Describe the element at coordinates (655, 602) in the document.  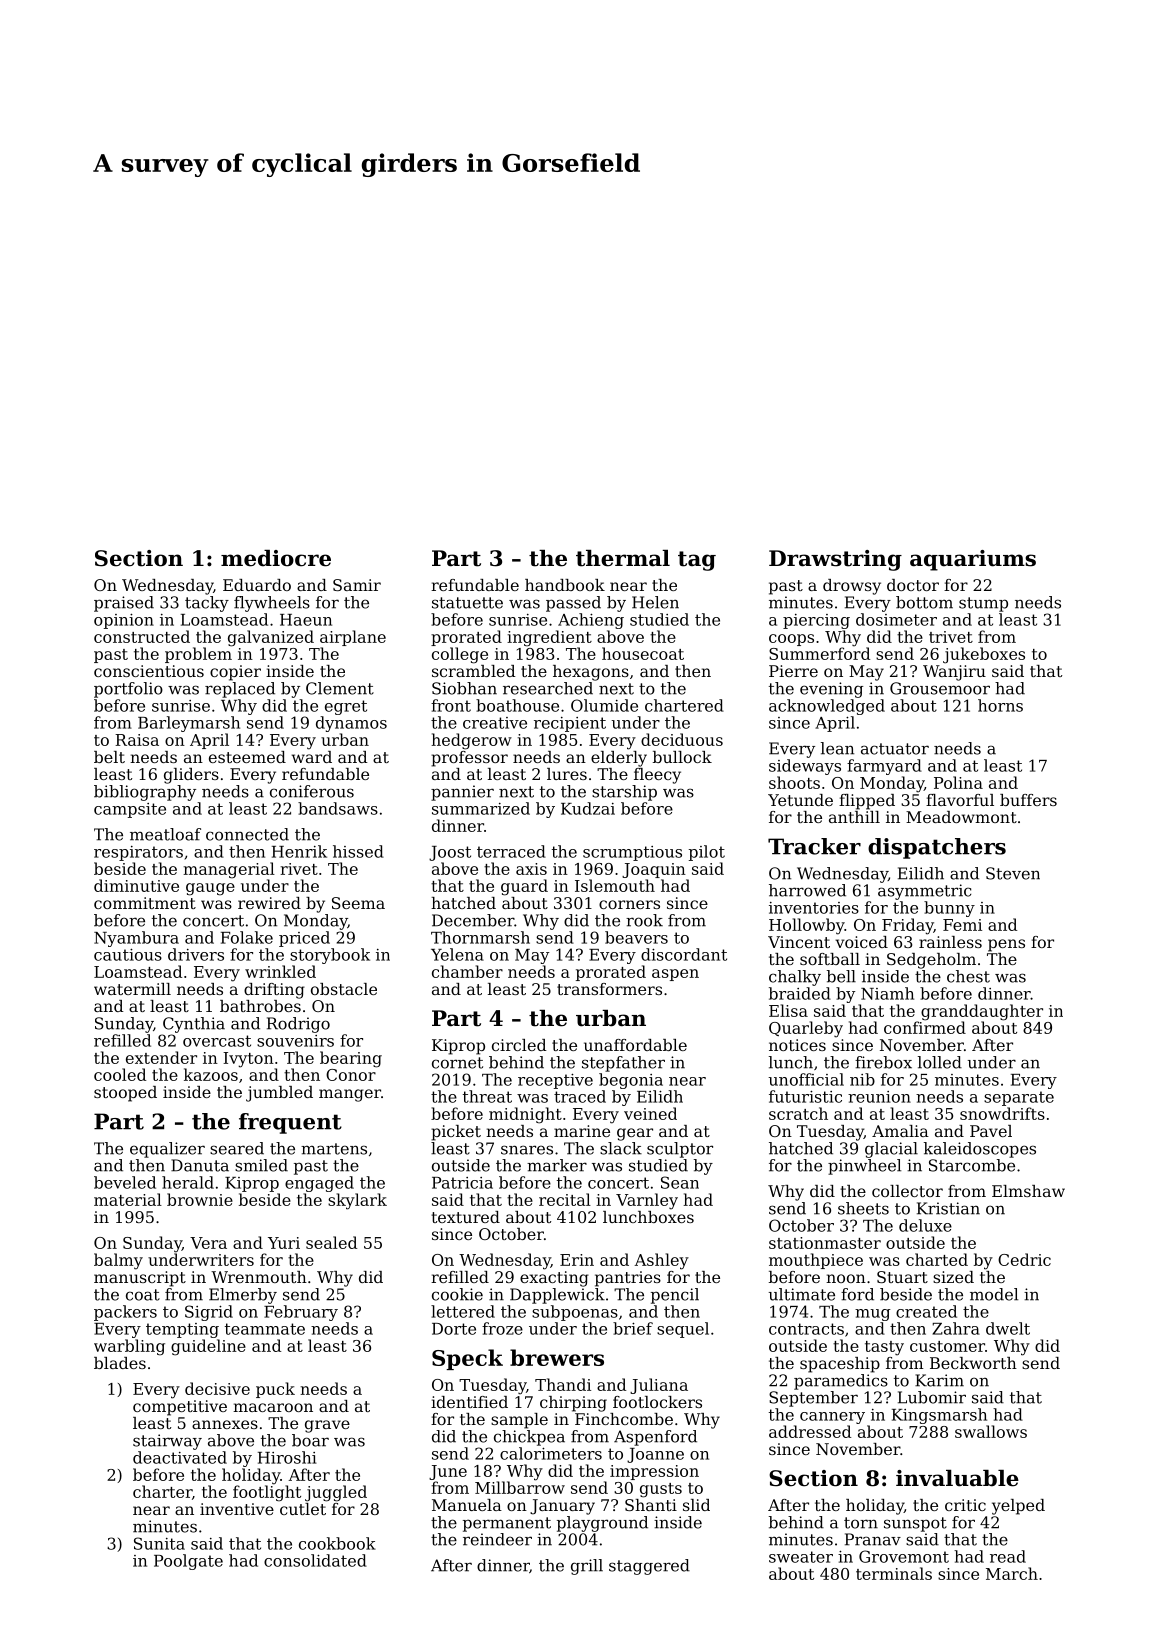
I see `Helen` at that location.
